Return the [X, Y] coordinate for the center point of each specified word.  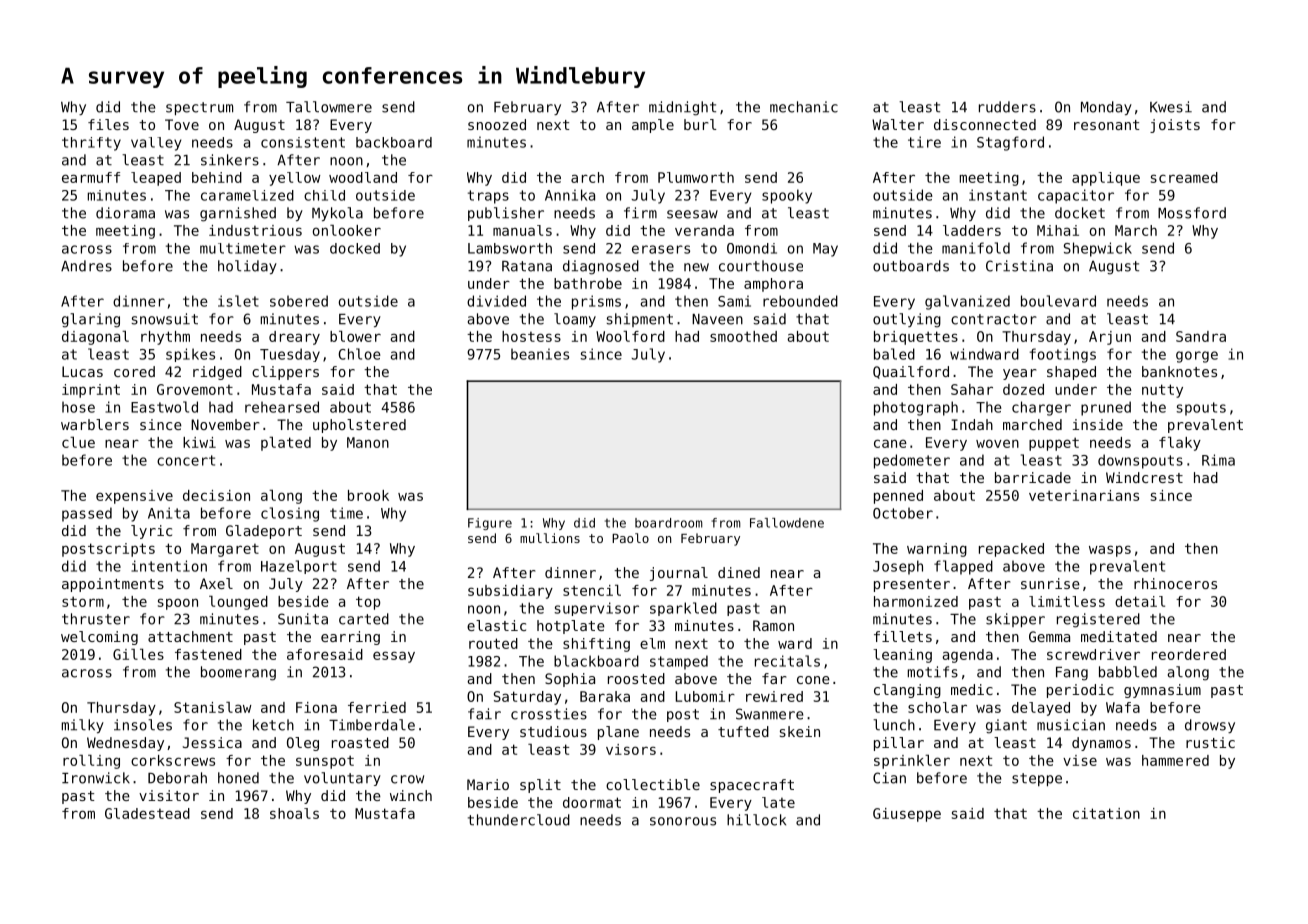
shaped [1071, 373]
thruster [96, 619]
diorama [125, 213]
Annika [570, 195]
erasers [661, 249]
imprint [91, 391]
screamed [1184, 177]
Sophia [570, 680]
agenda [967, 656]
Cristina [1019, 266]
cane [890, 443]
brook [368, 495]
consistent [303, 142]
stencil [592, 590]
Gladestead [147, 813]
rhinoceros [1175, 583]
